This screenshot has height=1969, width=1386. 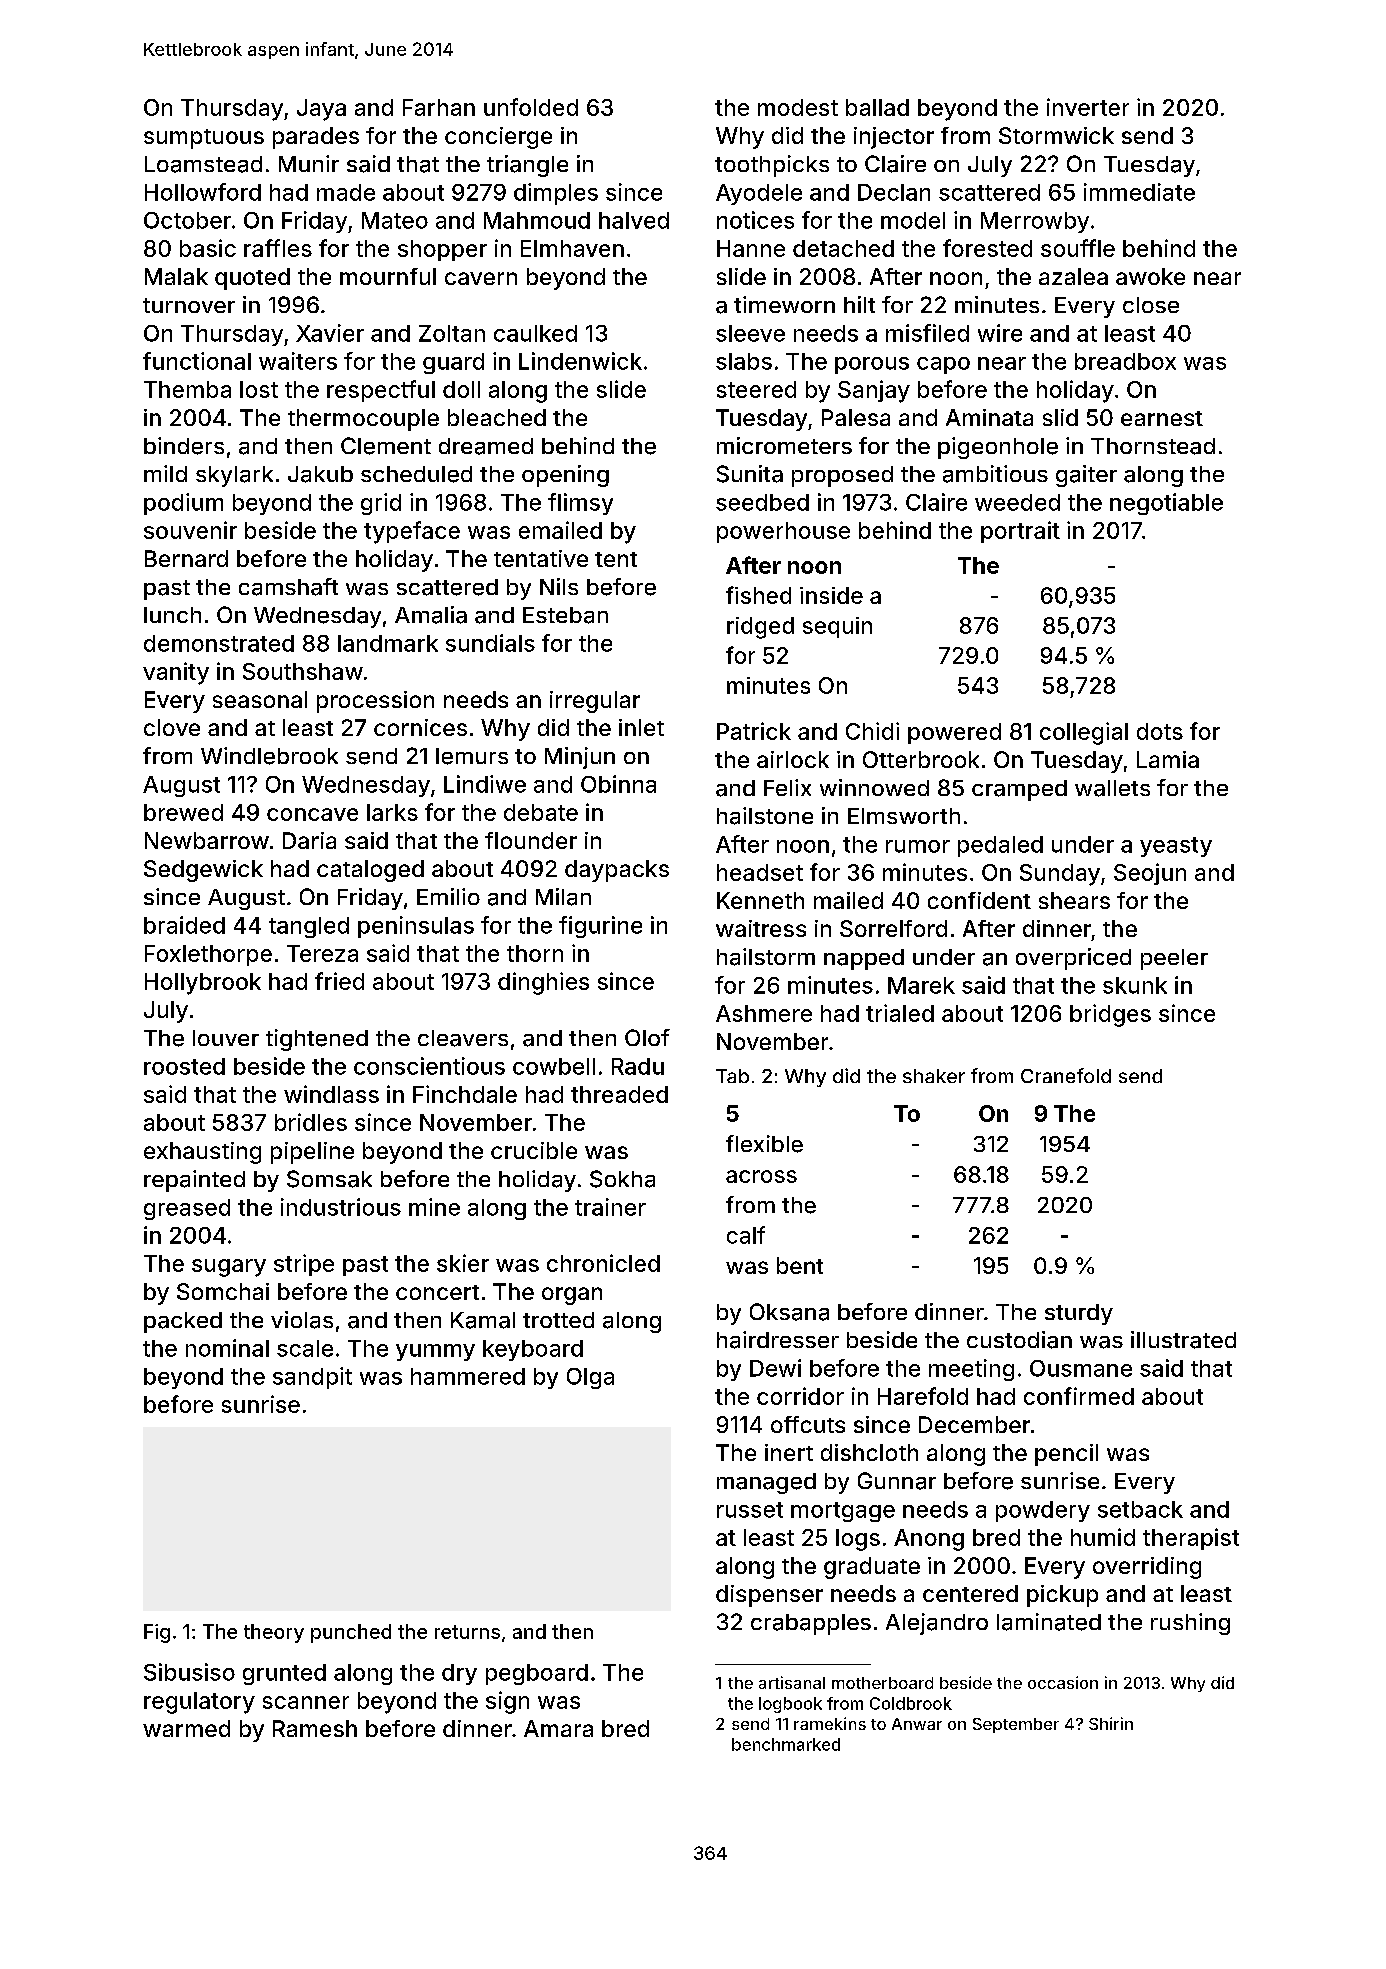 I want to click on collegial, so click(x=1084, y=733).
